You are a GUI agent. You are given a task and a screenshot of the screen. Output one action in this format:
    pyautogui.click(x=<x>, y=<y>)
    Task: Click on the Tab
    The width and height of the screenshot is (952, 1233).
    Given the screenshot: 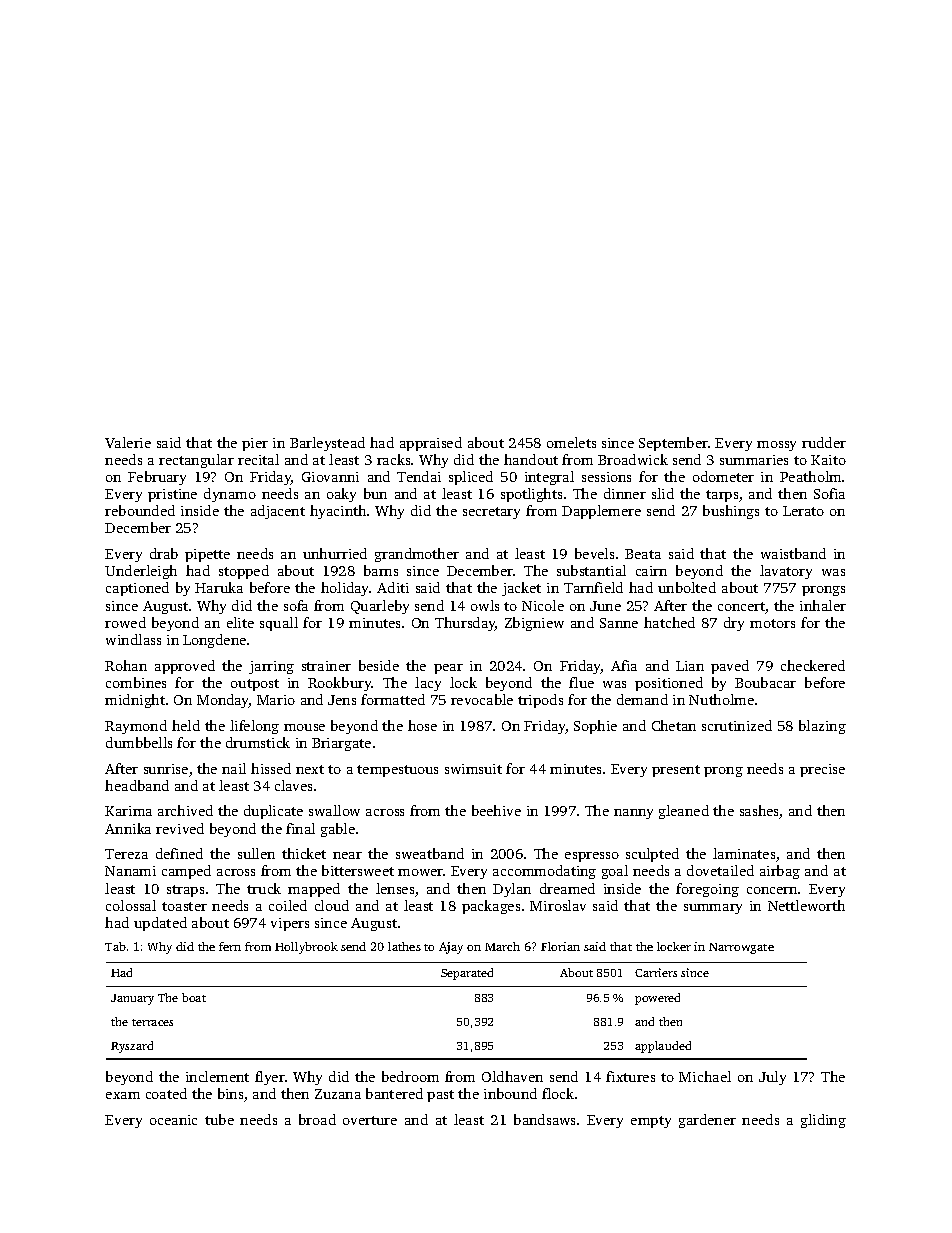 What is the action you would take?
    pyautogui.click(x=115, y=946)
